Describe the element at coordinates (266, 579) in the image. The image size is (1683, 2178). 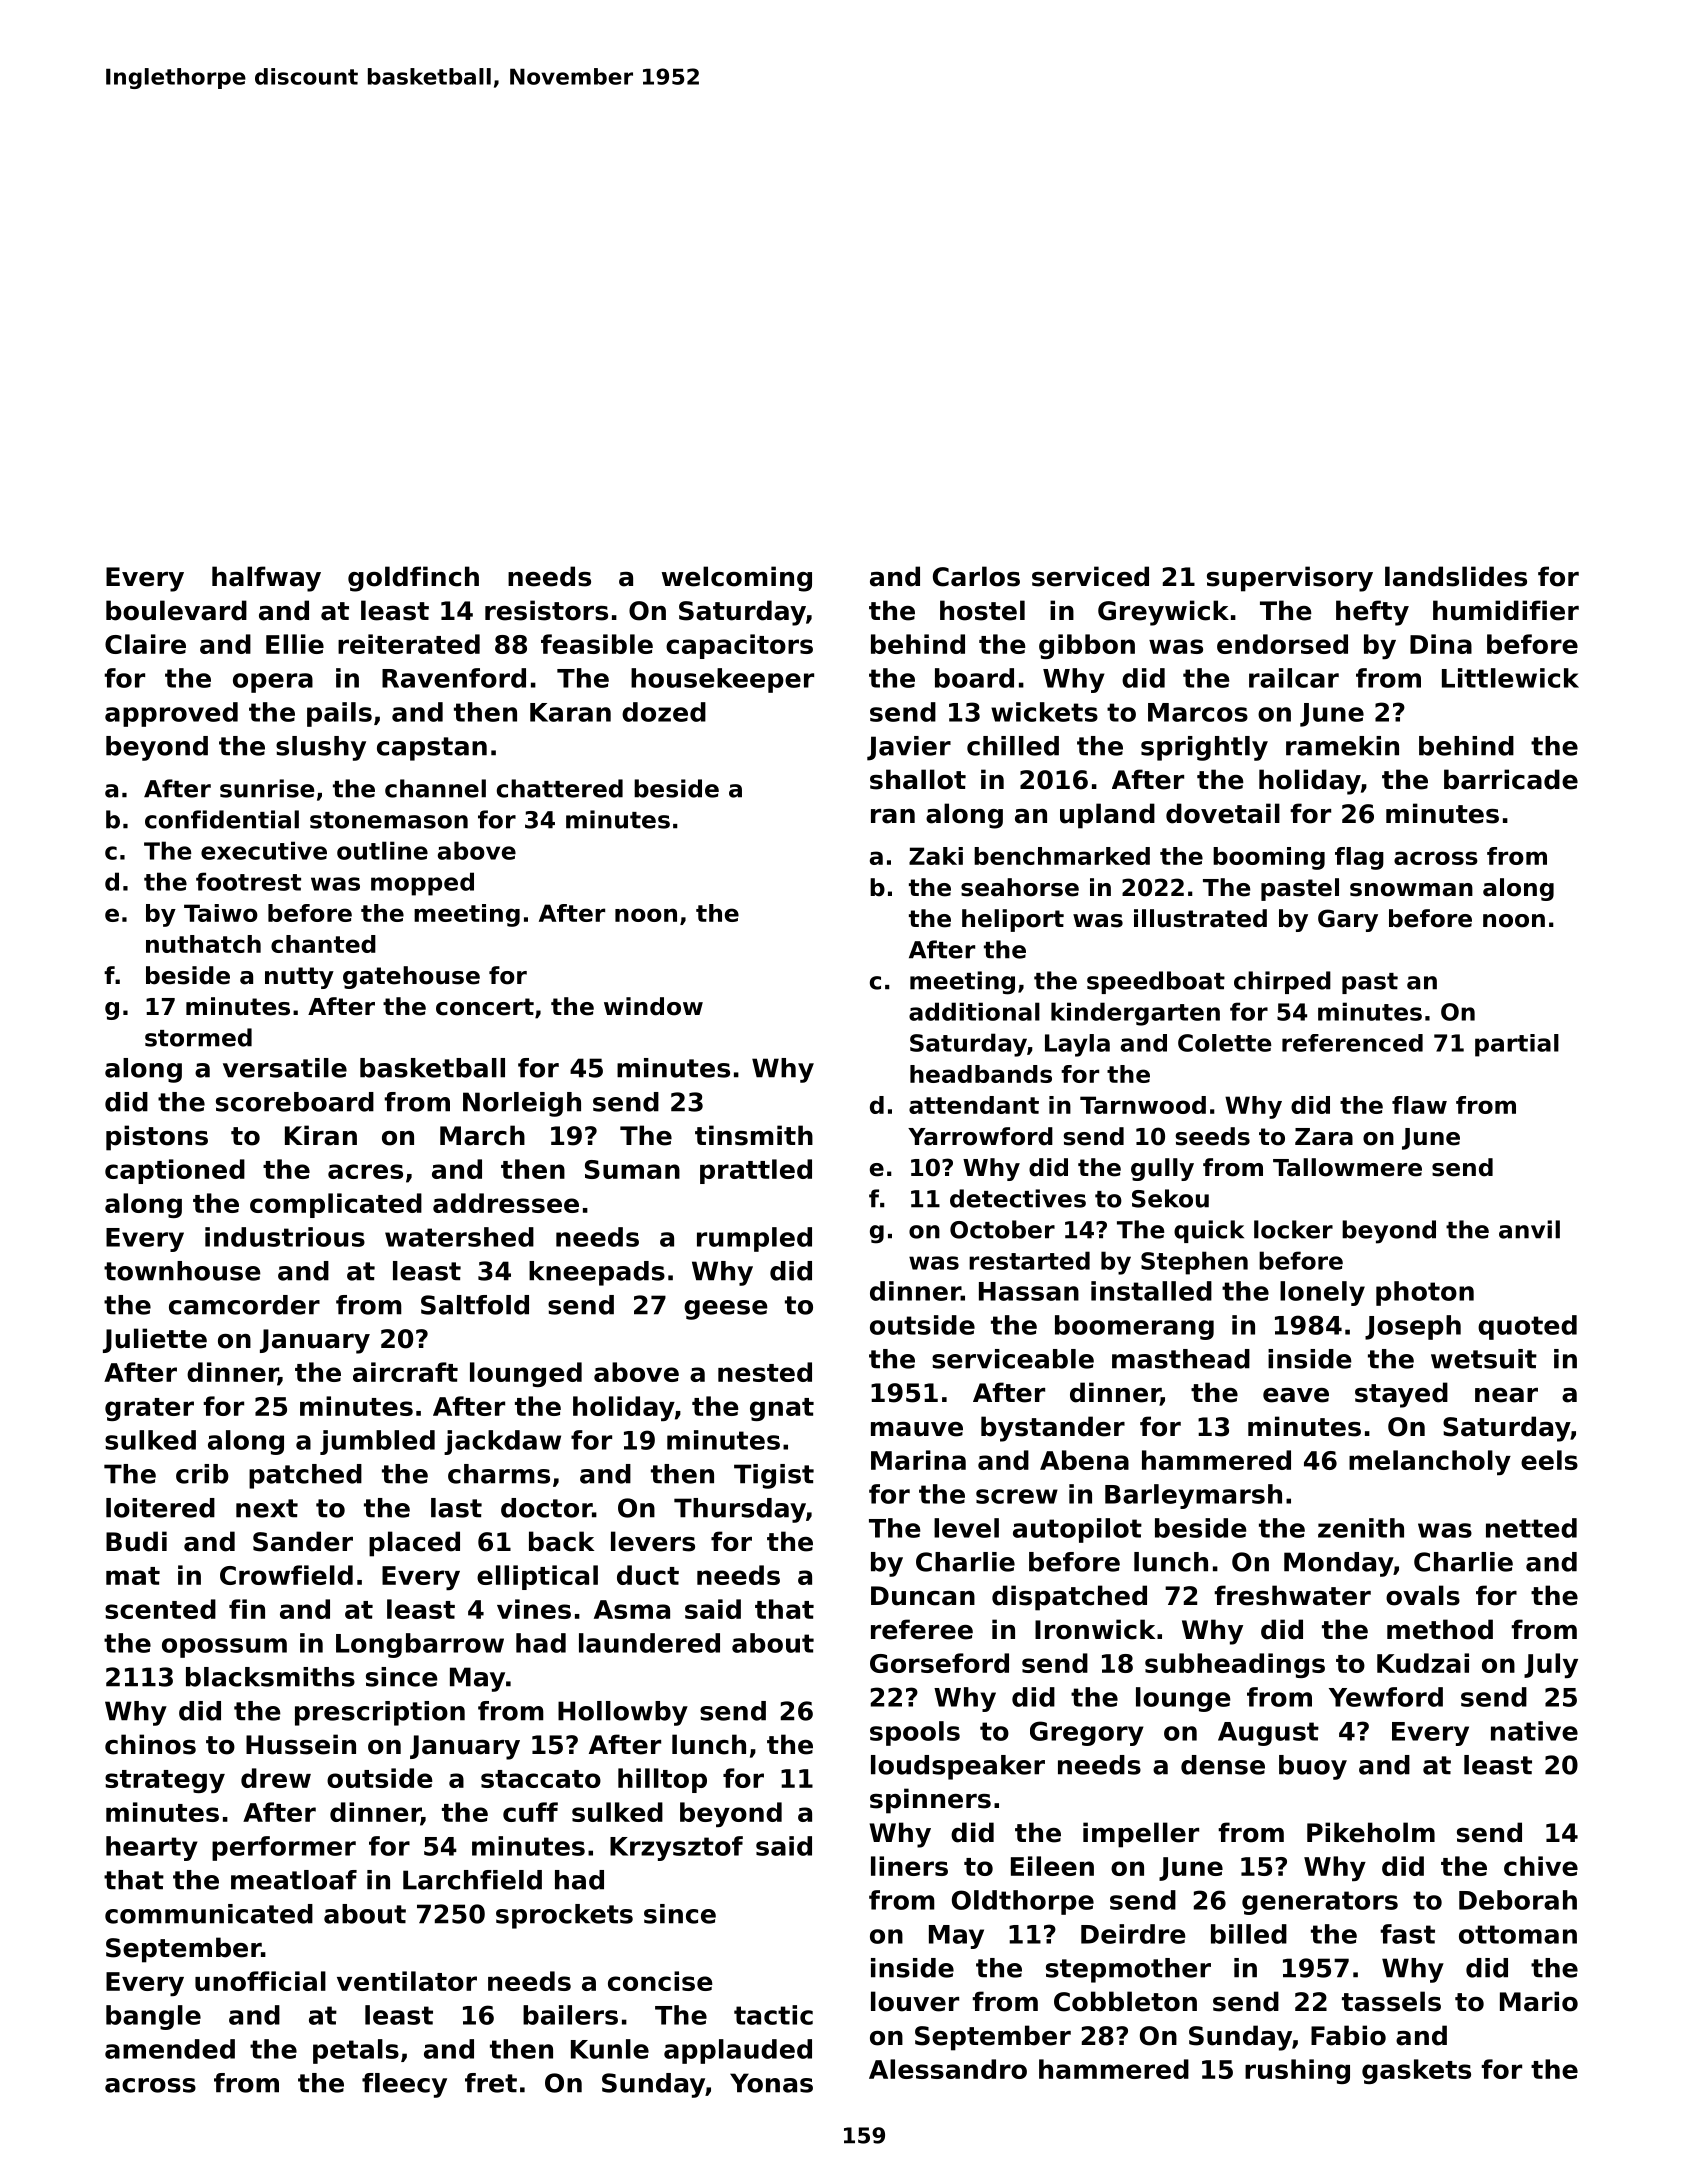
I see `halfway` at that location.
